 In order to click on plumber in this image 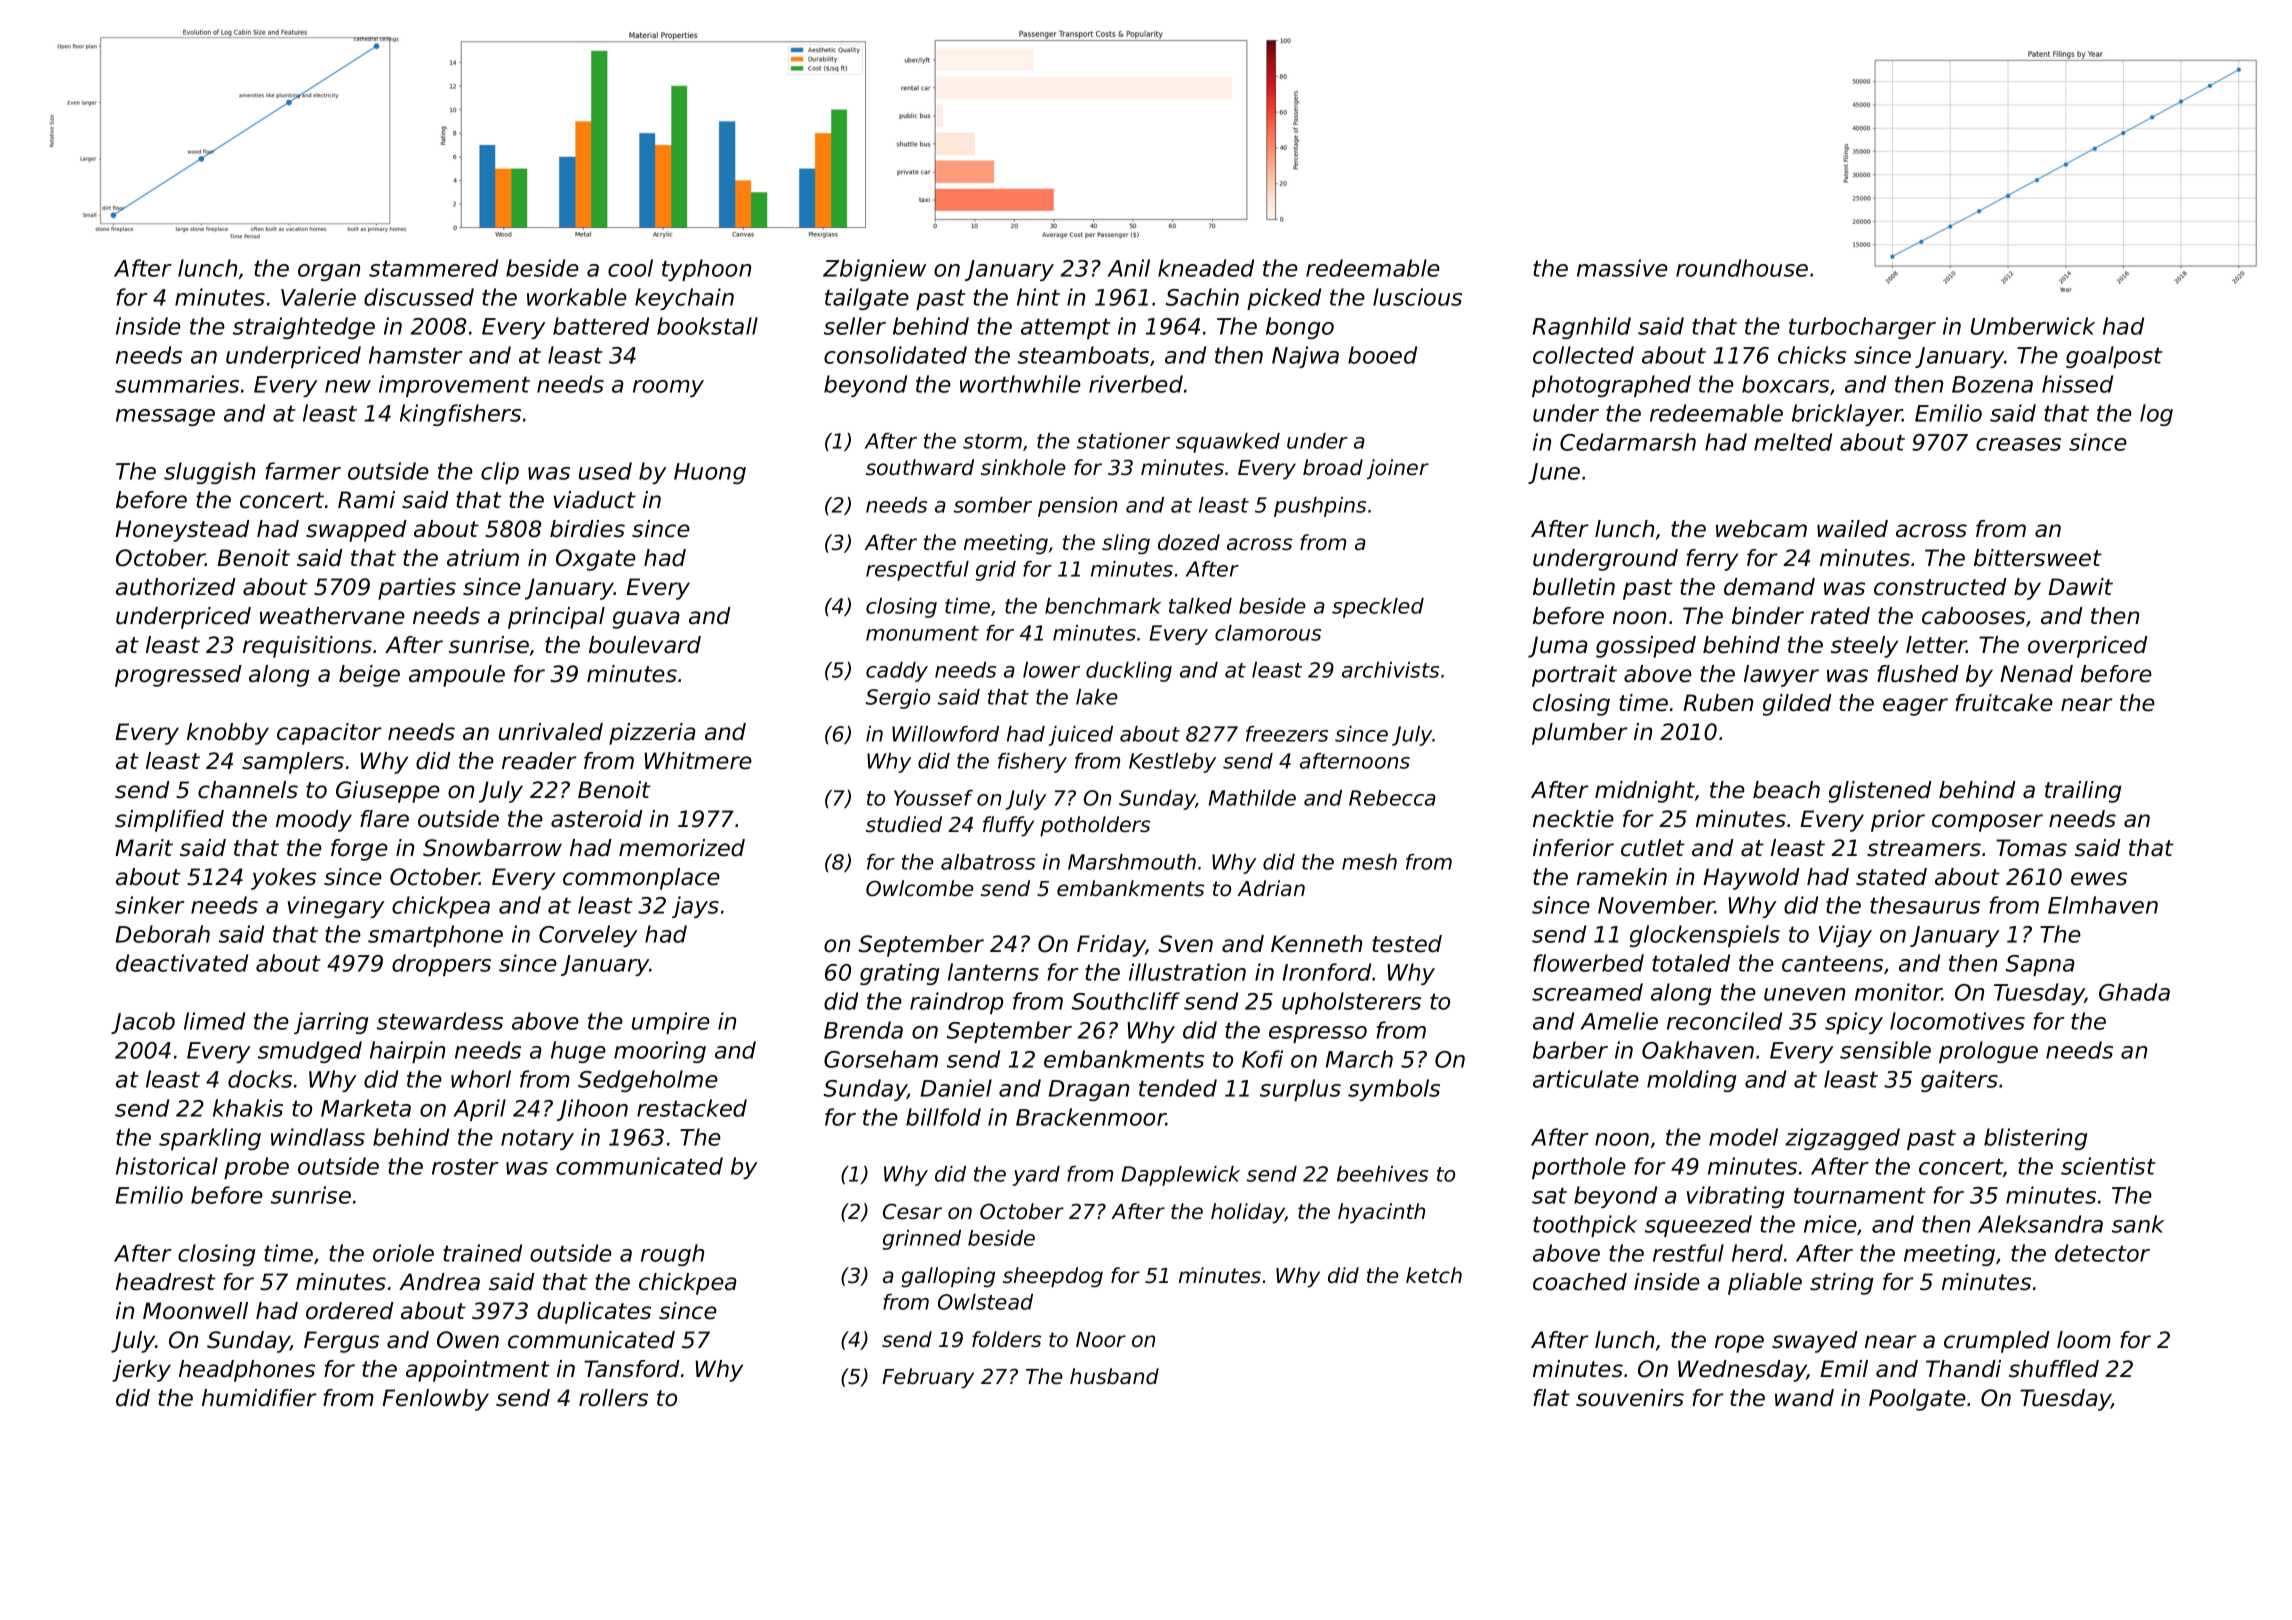, I will do `click(1579, 734)`.
